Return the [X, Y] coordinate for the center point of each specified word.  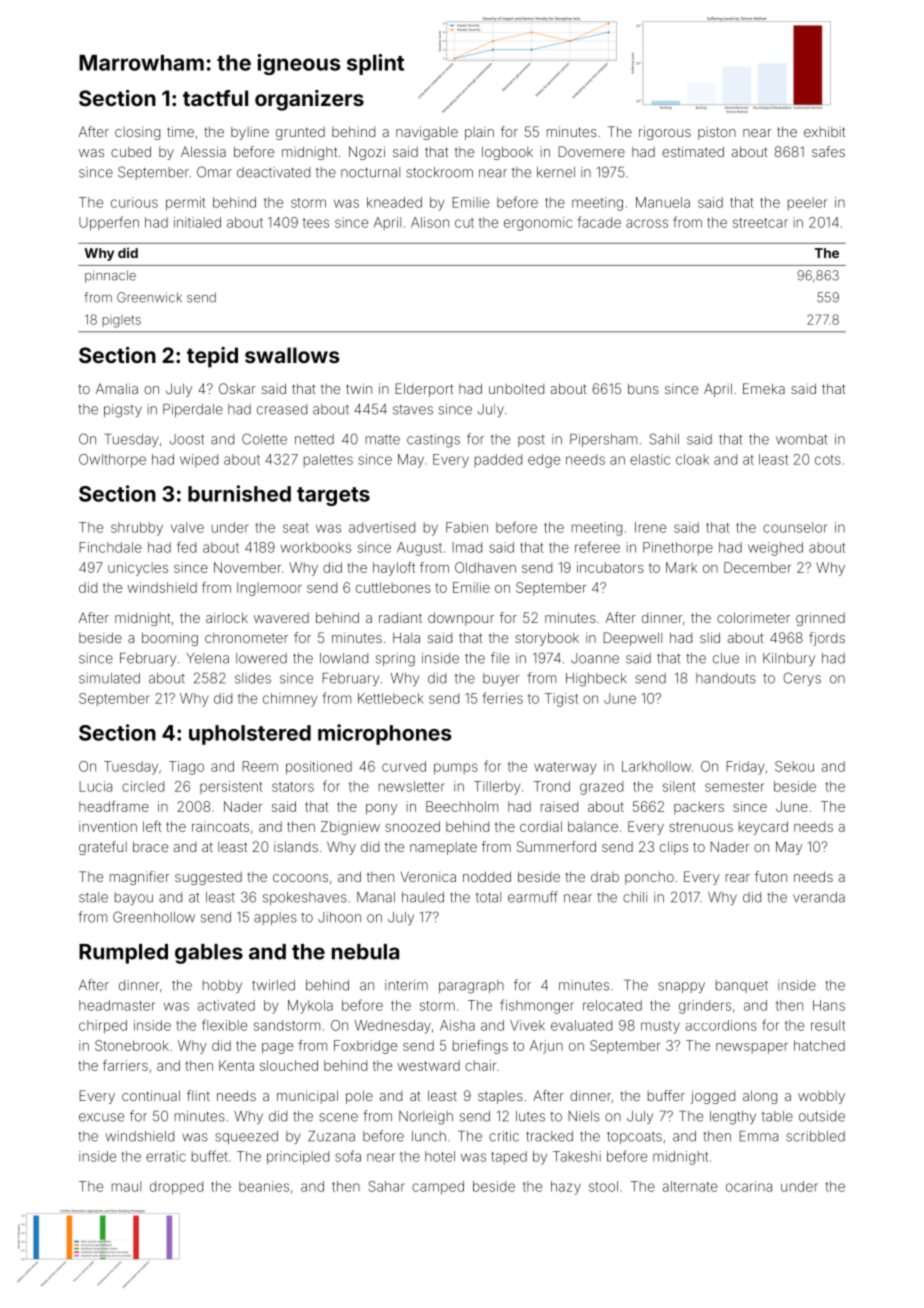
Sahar [386, 1186]
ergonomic [538, 224]
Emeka [764, 388]
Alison [430, 222]
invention [108, 826]
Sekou [794, 766]
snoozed [412, 826]
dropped [176, 1188]
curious [134, 202]
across [647, 223]
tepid [212, 357]
